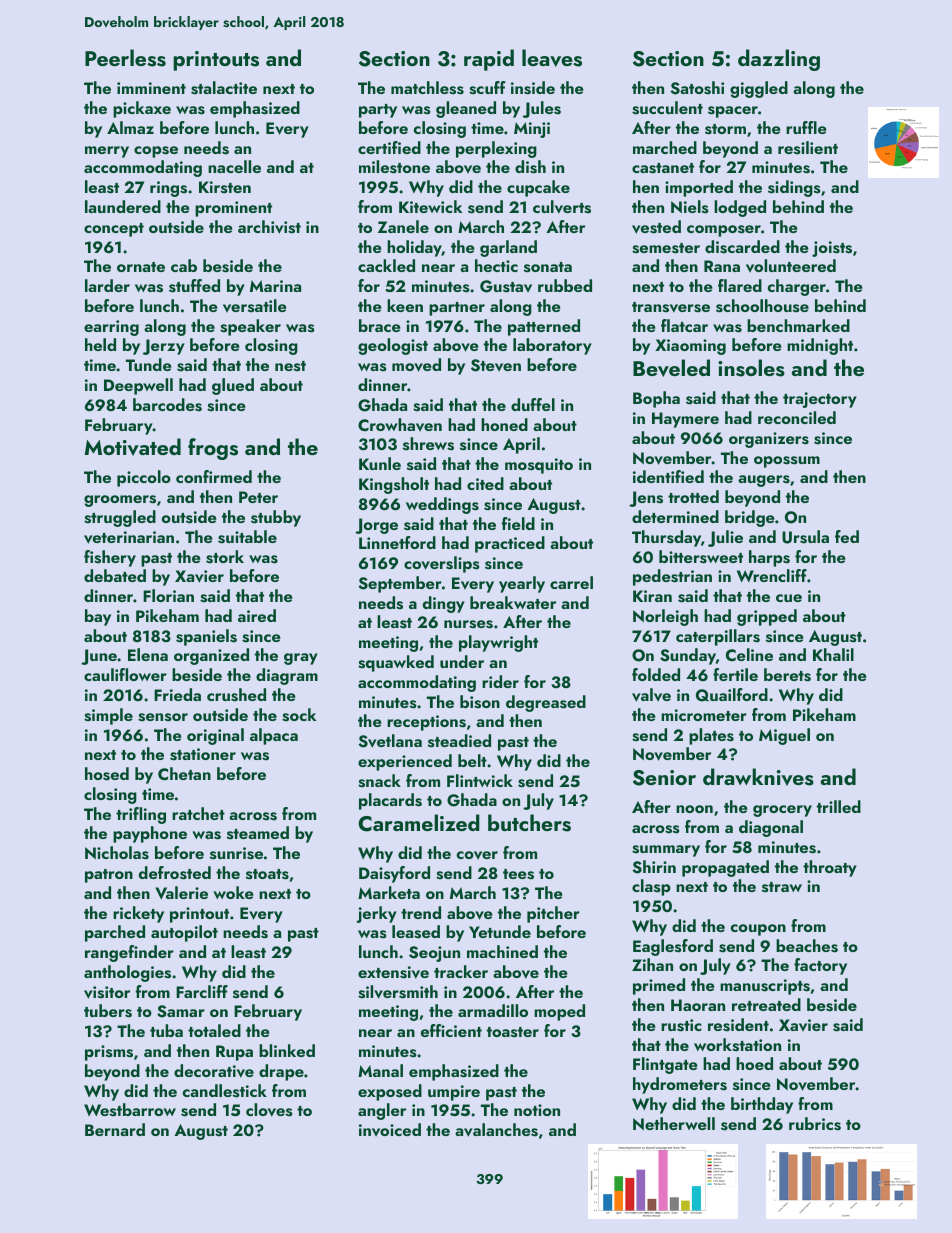  What do you see at coordinates (815, 1124) in the document?
I see `rubrics` at bounding box center [815, 1124].
